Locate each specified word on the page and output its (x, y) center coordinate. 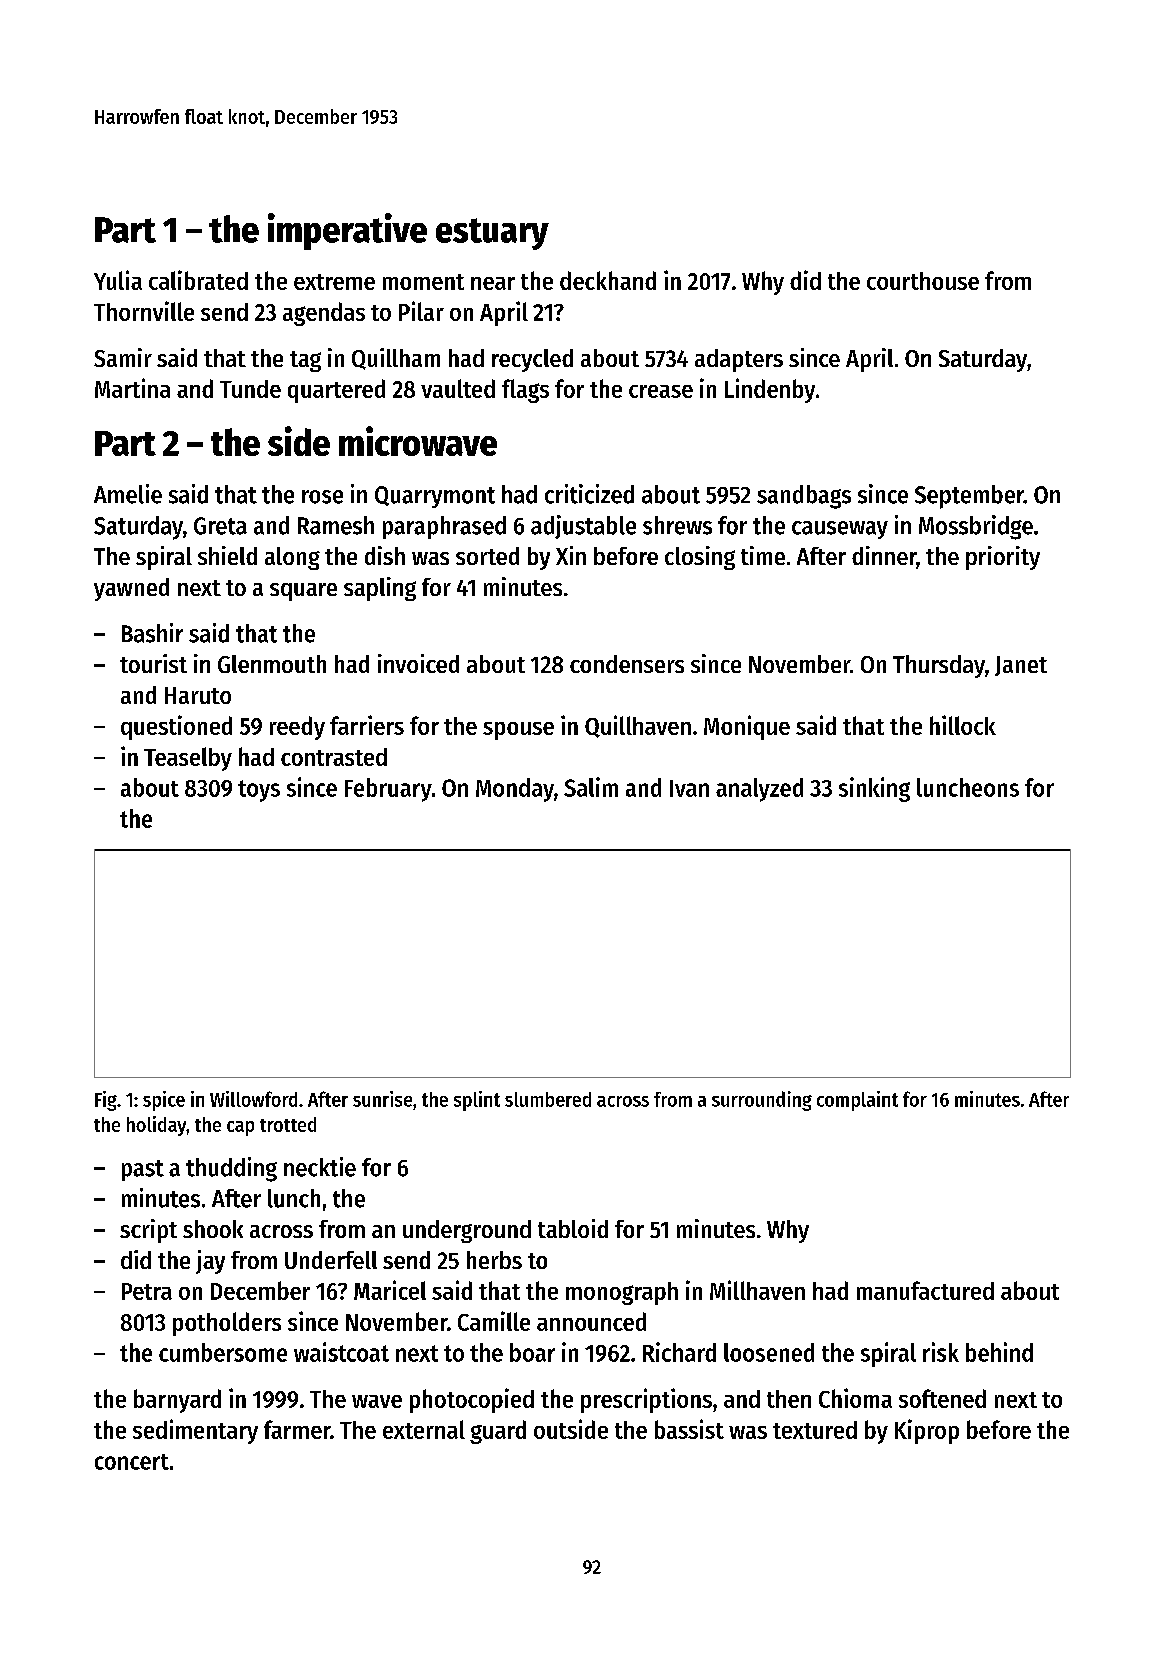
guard (498, 1432)
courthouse (923, 281)
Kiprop (927, 1431)
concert (132, 1462)
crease (661, 391)
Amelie (128, 494)
